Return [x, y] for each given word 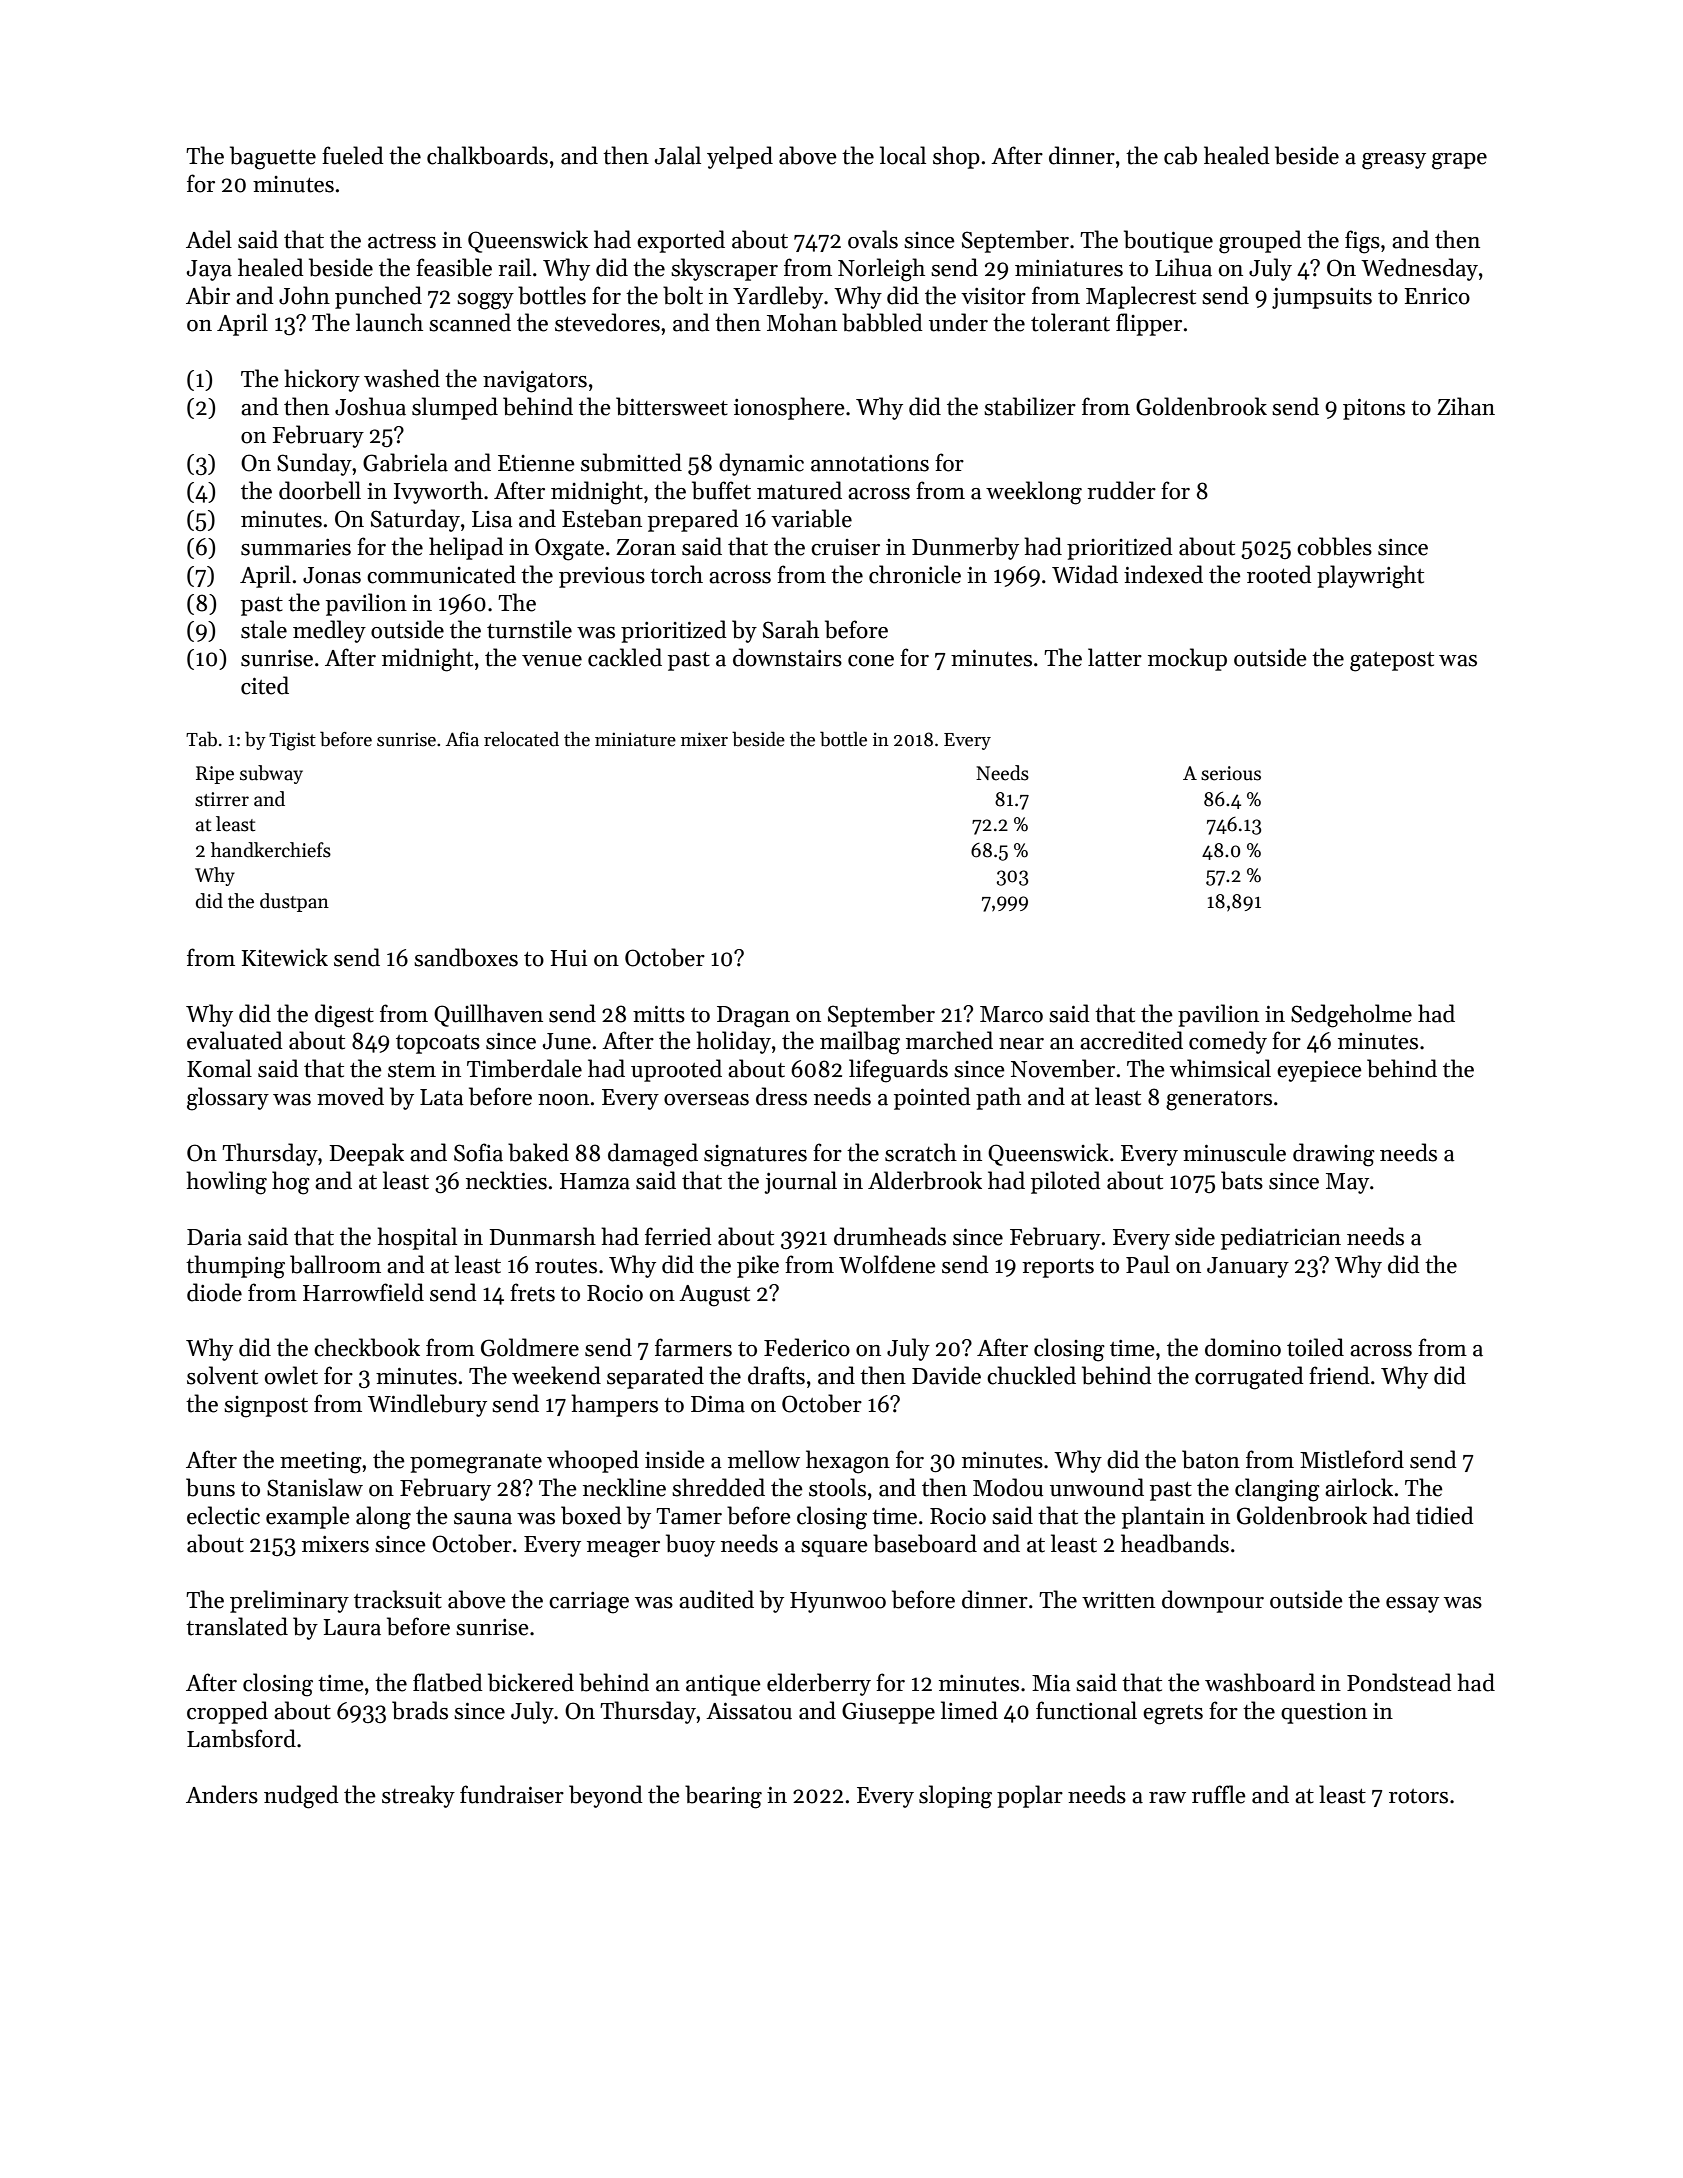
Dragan [753, 1017]
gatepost [1392, 662]
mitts [659, 1014]
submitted [631, 462]
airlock [1359, 1487]
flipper [1149, 324]
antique [723, 1685]
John [304, 295]
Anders [222, 1794]
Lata [442, 1097]
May [1347, 1183]
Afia [462, 739]
